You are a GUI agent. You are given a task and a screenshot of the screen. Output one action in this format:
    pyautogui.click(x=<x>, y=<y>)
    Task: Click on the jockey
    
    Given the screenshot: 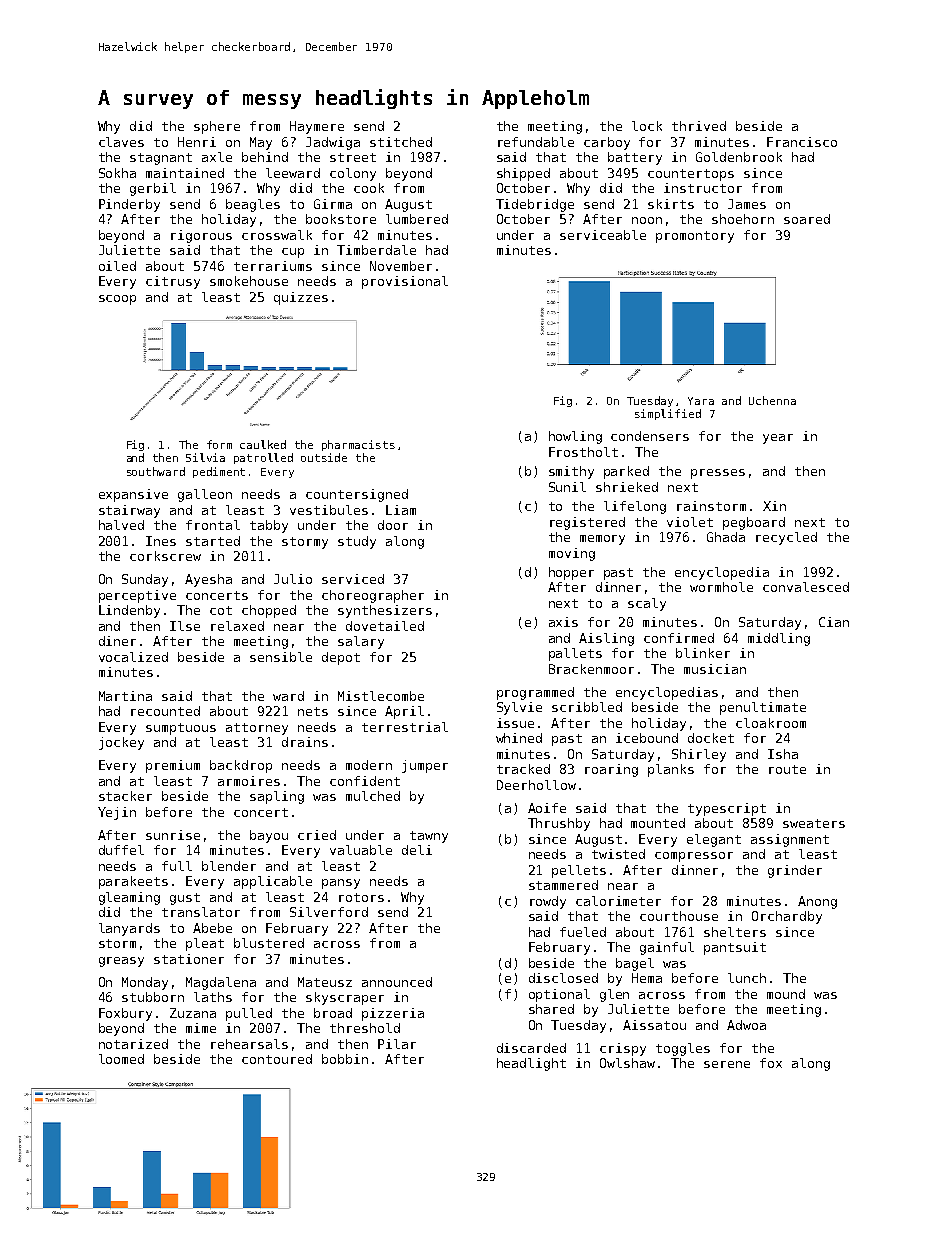 What is the action you would take?
    pyautogui.click(x=121, y=743)
